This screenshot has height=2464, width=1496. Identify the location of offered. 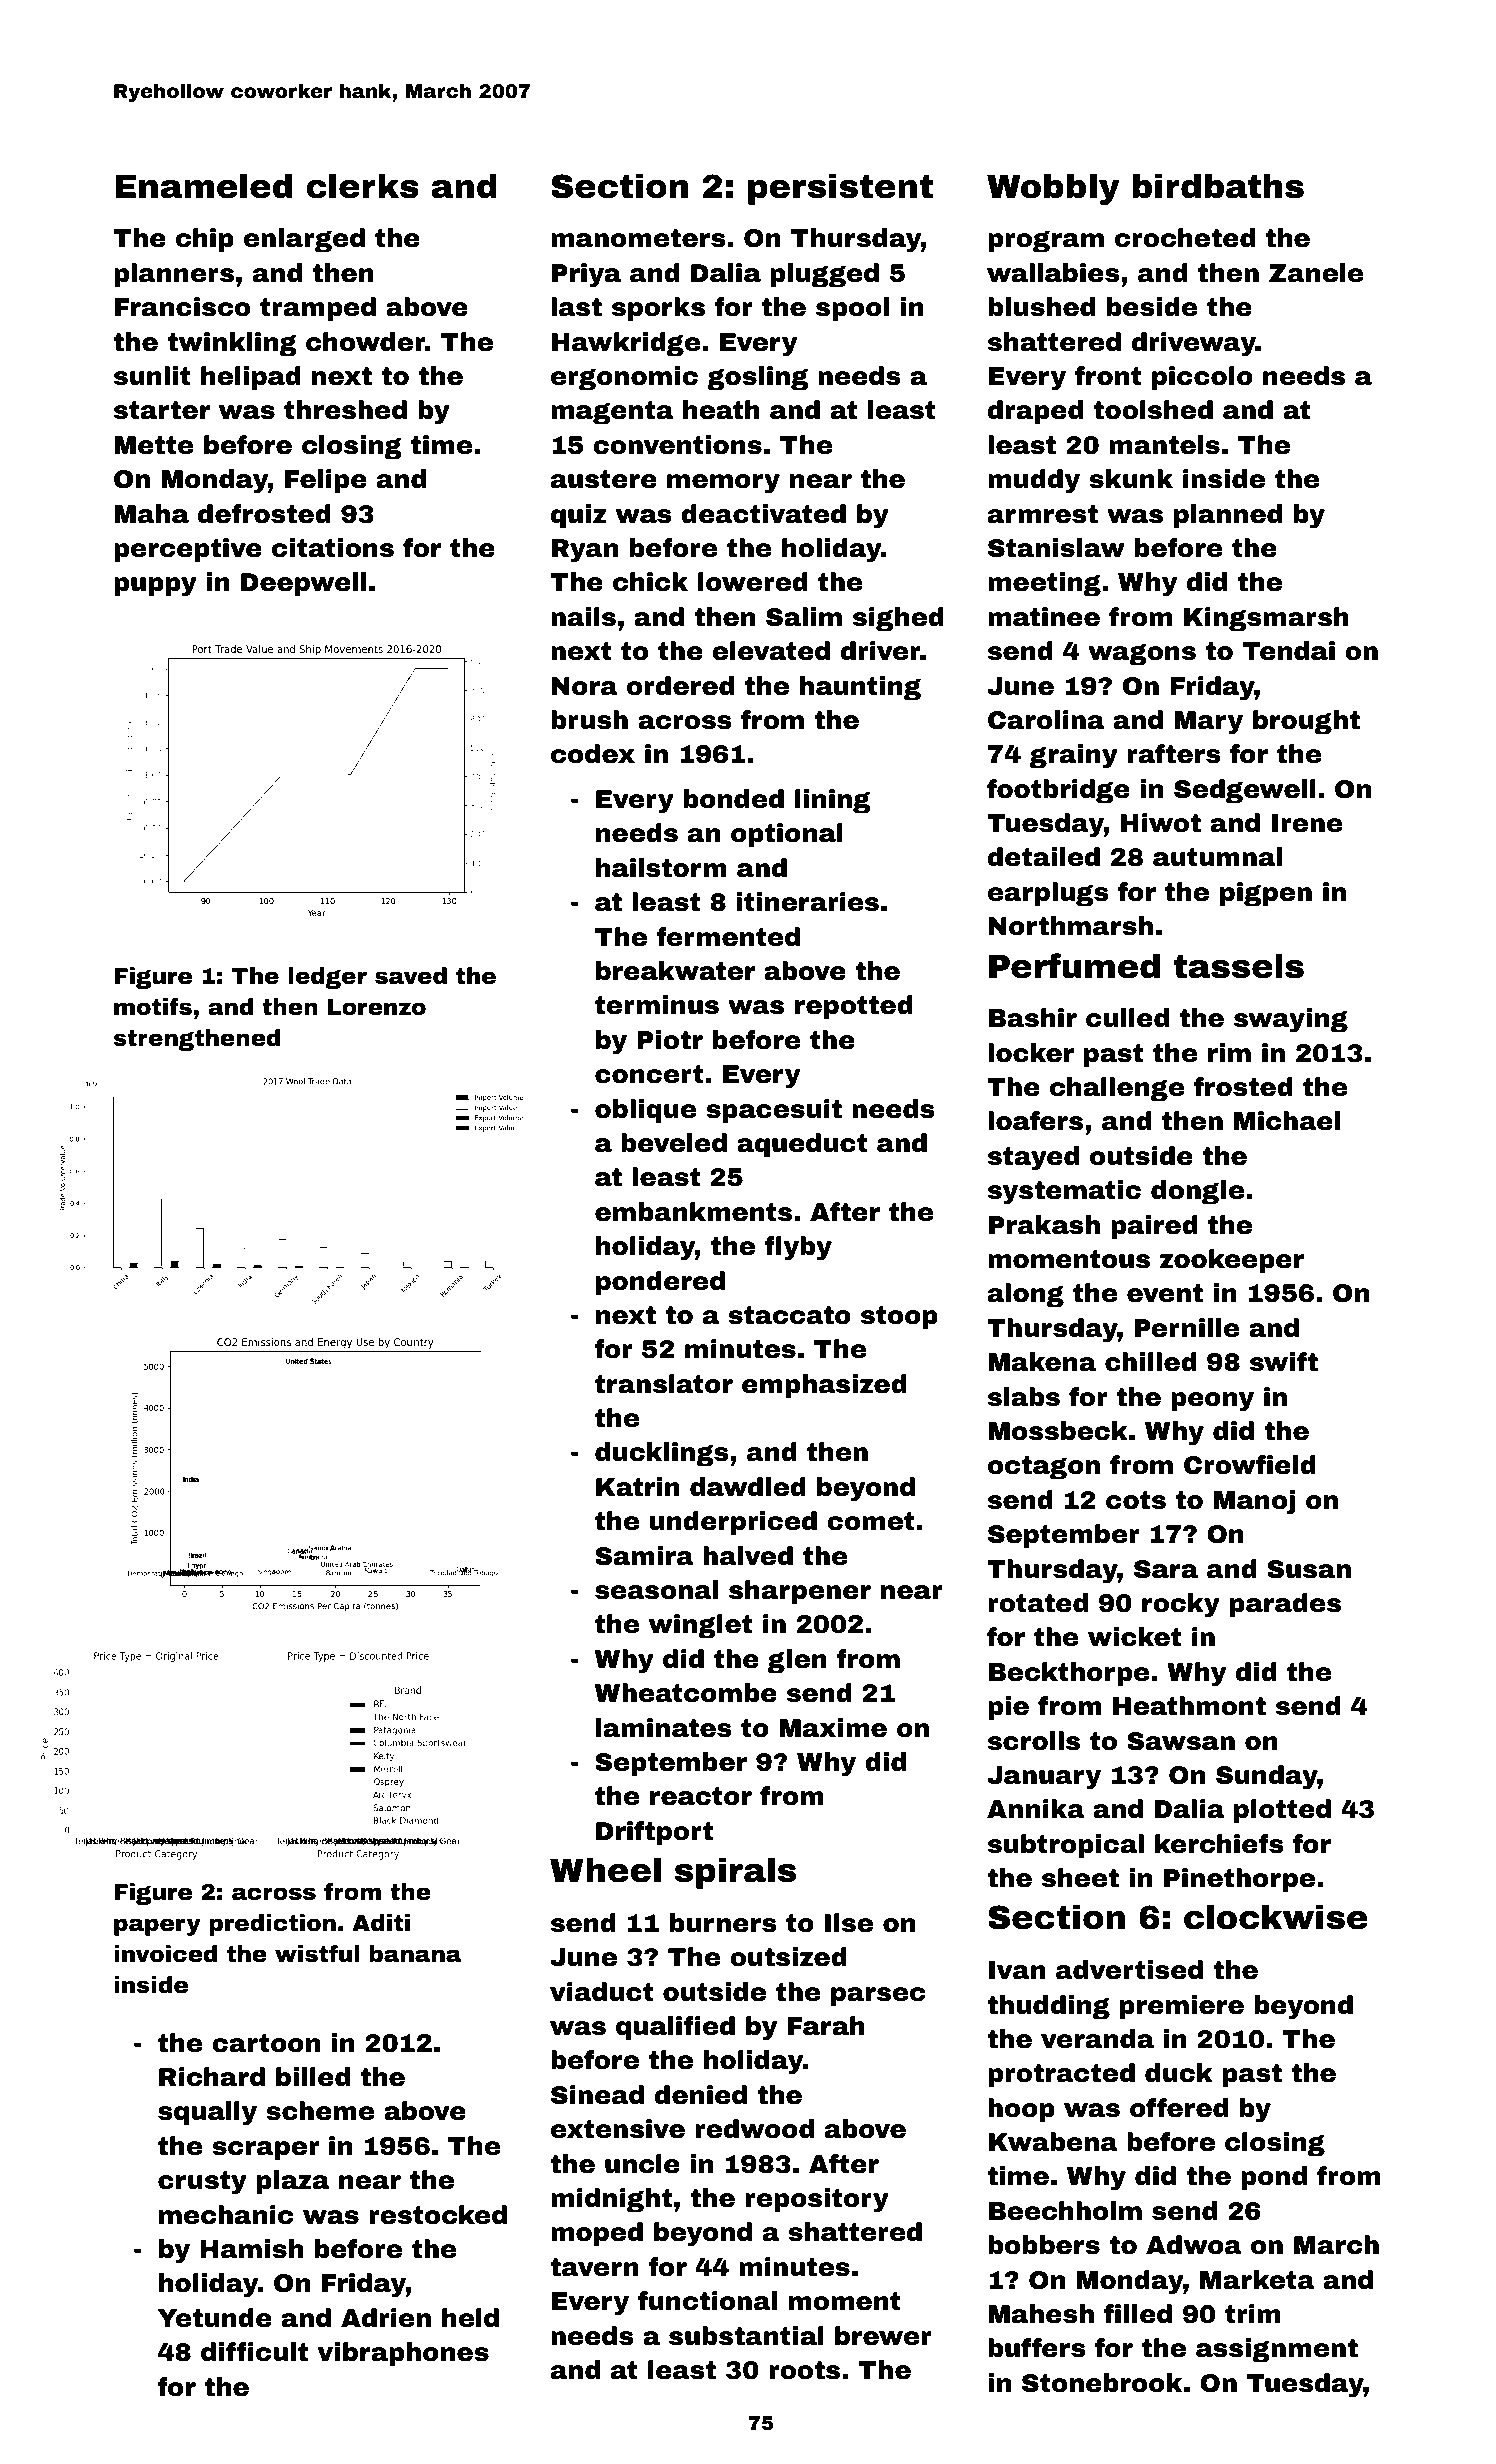
(1179, 2108).
